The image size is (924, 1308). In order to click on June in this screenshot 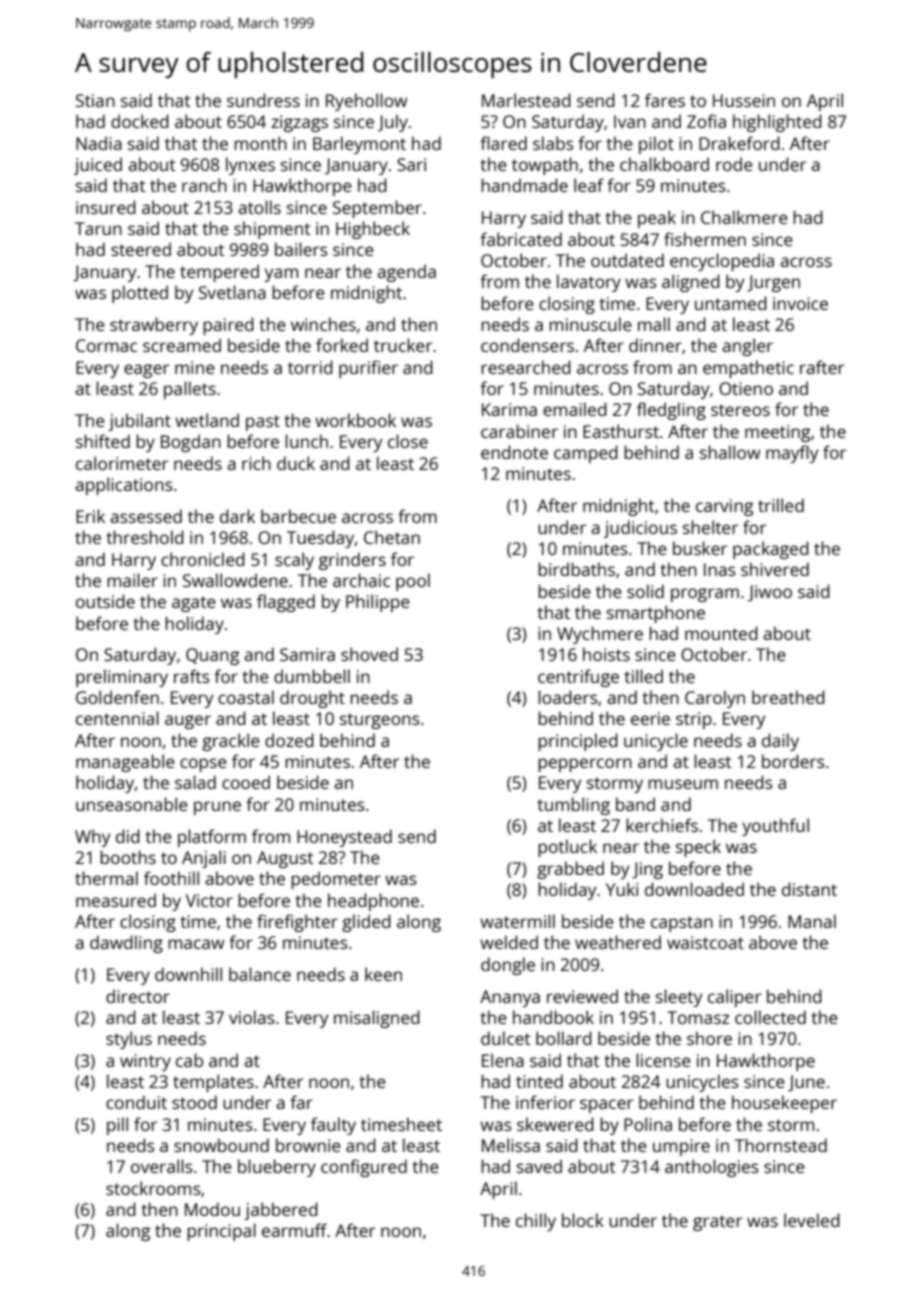, I will do `click(806, 1083)`.
